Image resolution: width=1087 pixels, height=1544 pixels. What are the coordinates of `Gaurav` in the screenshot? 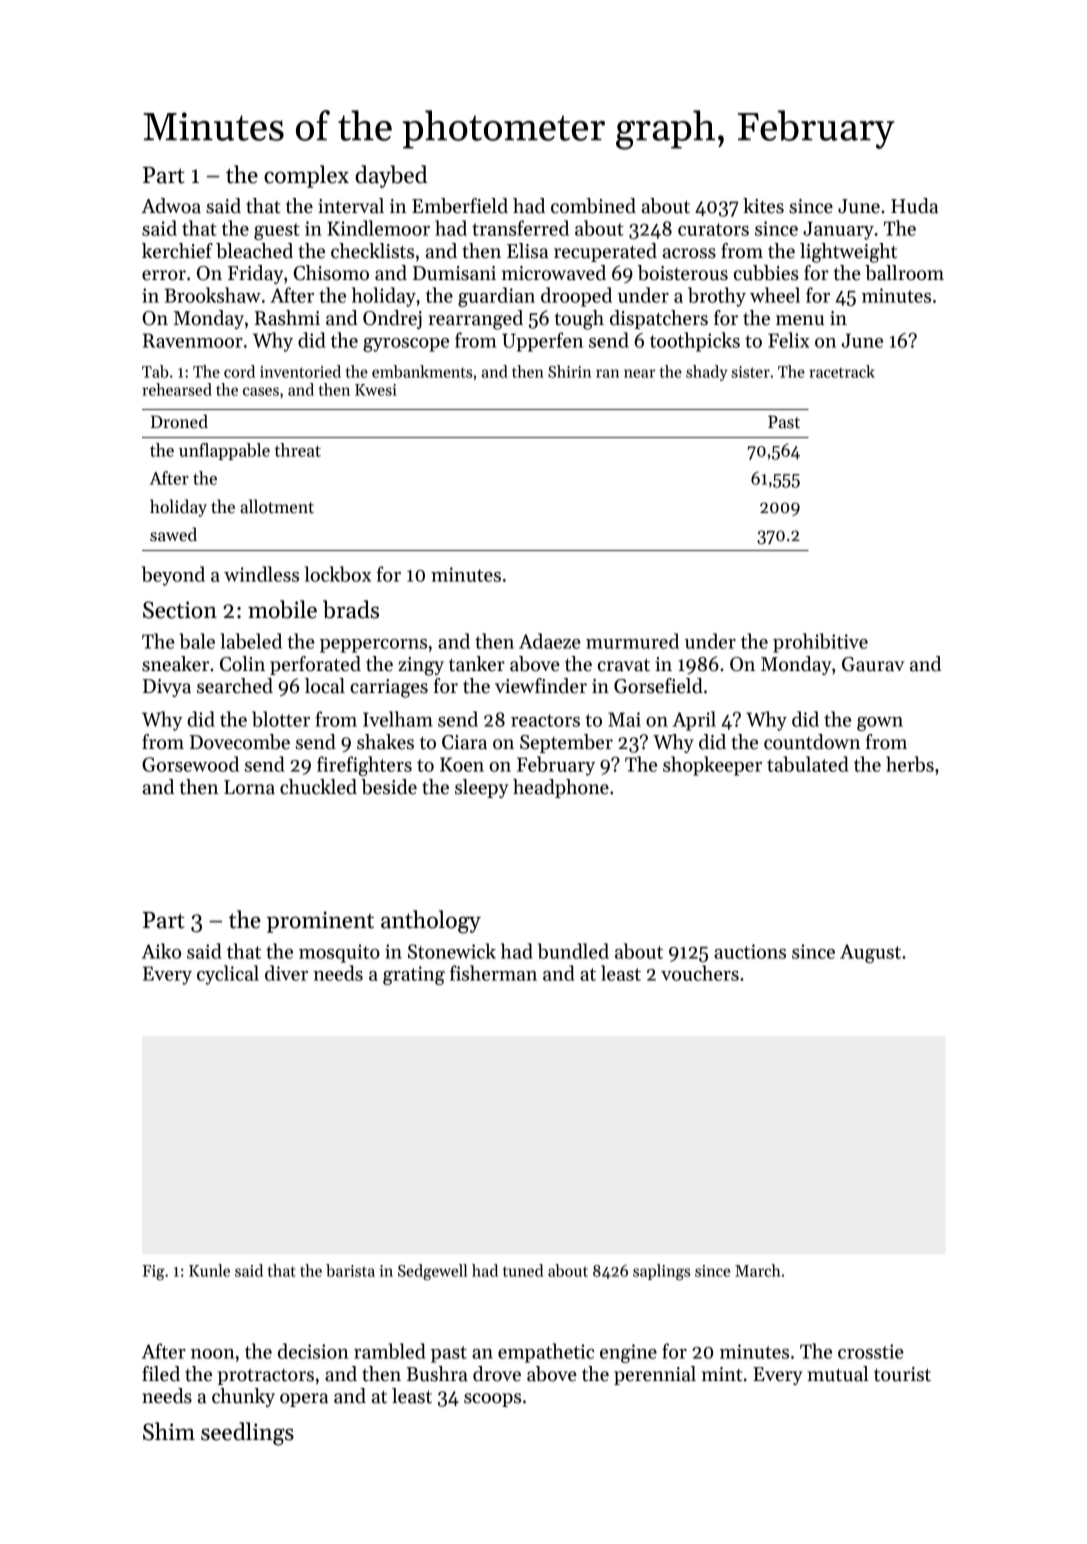 It's located at (873, 664).
